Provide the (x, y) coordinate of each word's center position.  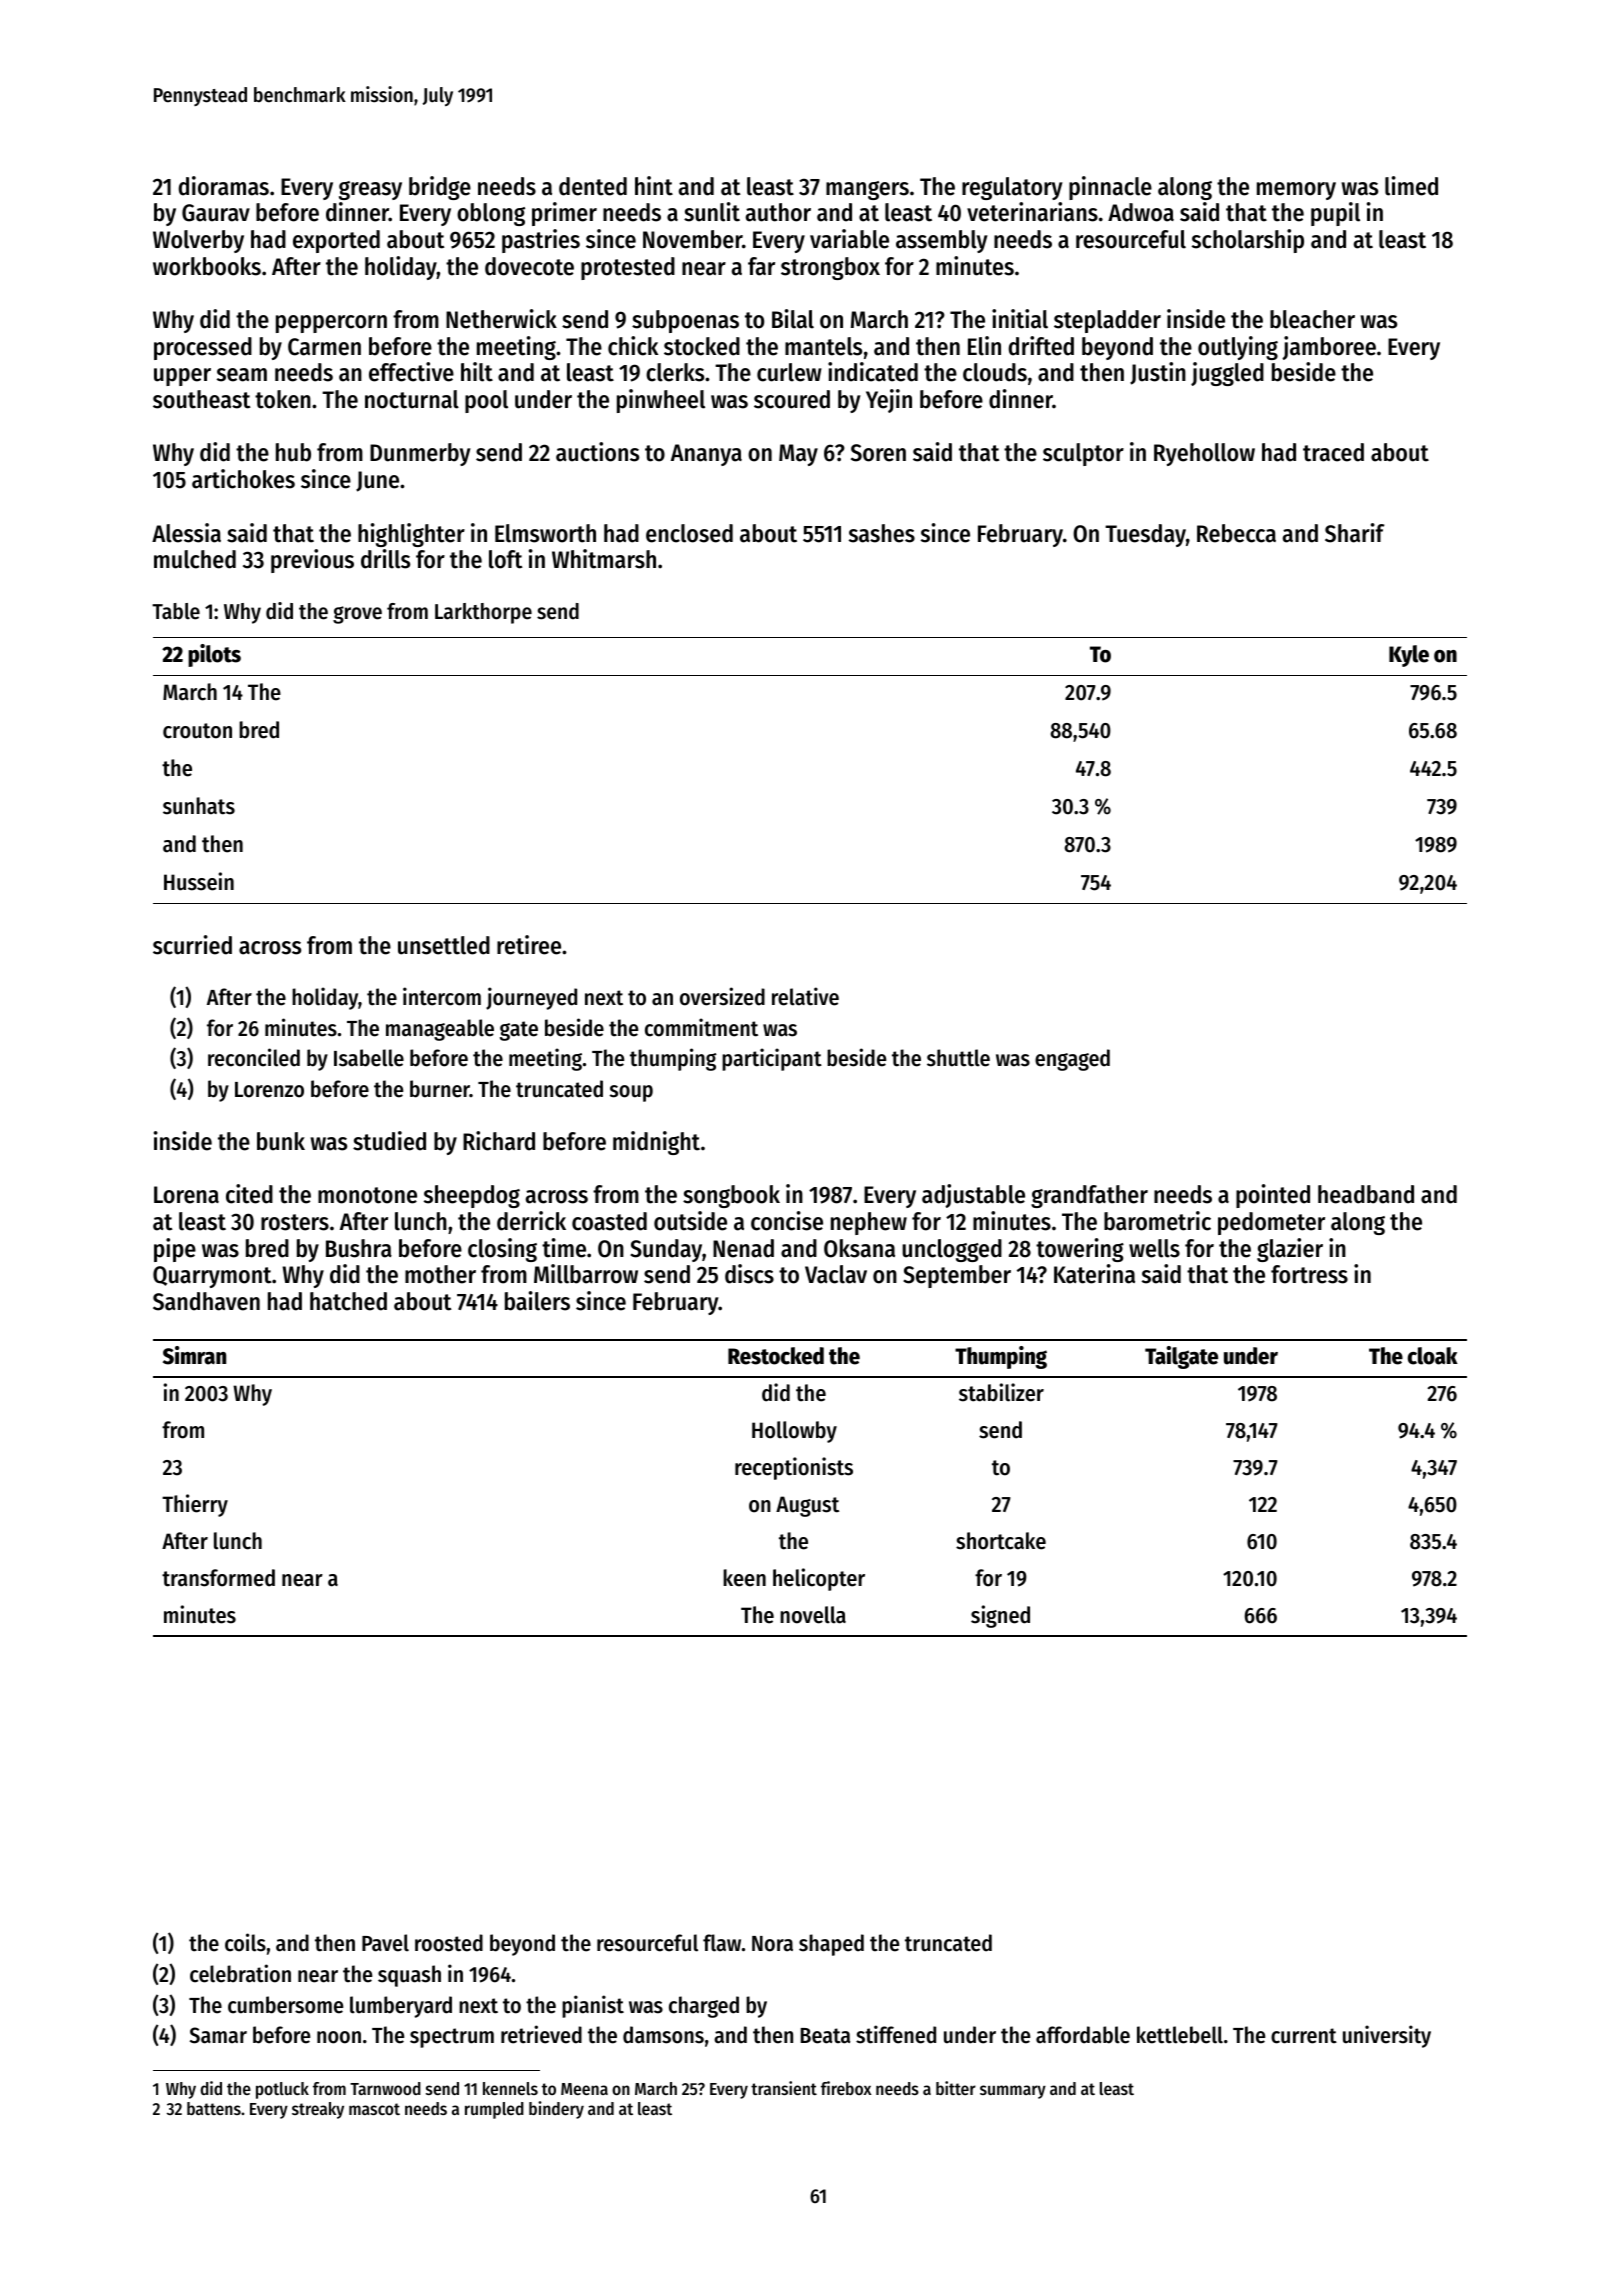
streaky (318, 2110)
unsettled (444, 945)
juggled (1227, 374)
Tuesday (1145, 535)
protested (628, 268)
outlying (1238, 348)
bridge (440, 188)
